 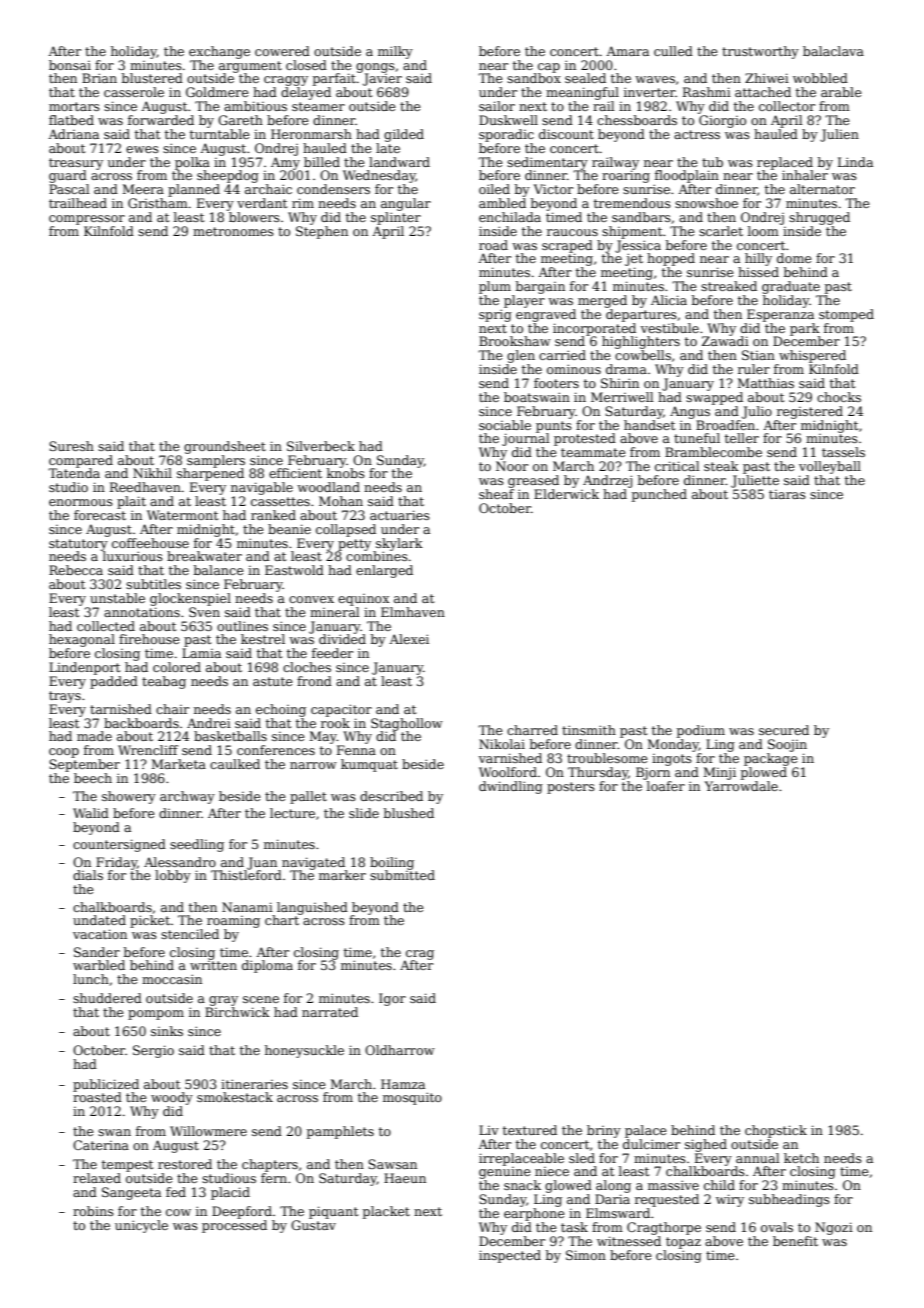 I want to click on Alicia, so click(x=669, y=300).
